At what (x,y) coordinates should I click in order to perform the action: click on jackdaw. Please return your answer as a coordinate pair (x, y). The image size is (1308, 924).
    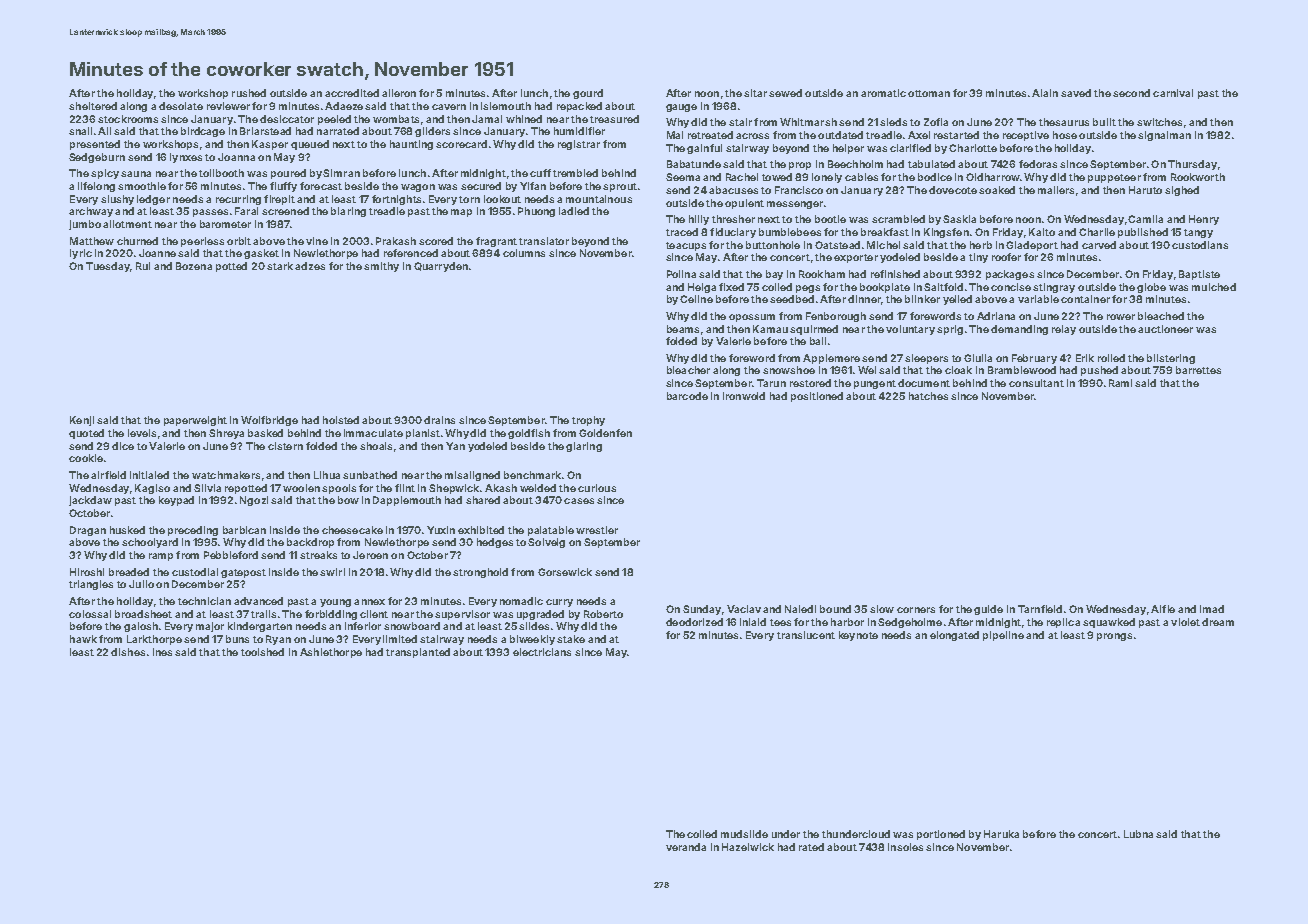
    Looking at the image, I should click on (90, 501).
